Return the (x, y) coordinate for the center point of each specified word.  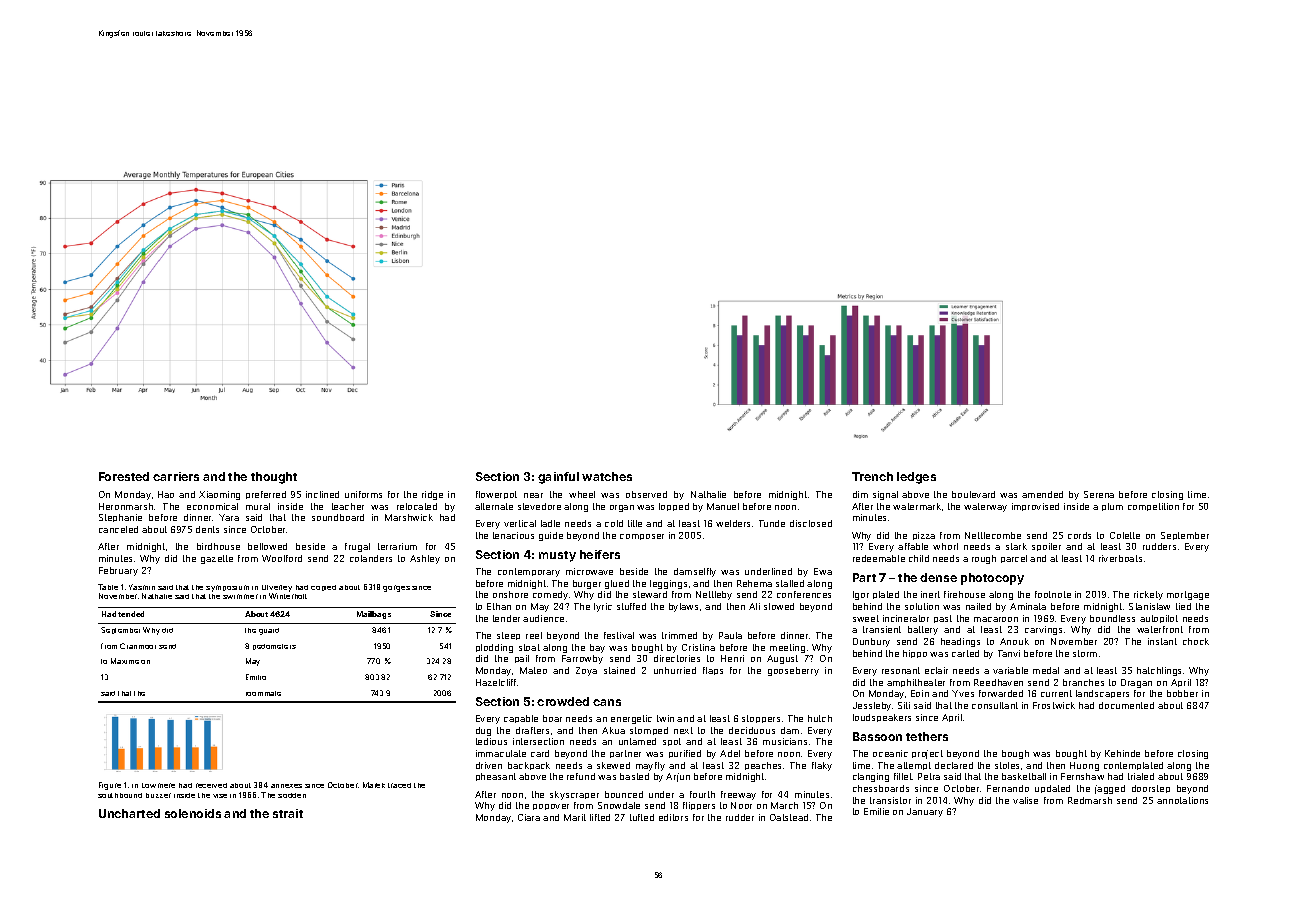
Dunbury (871, 642)
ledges (916, 478)
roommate (263, 693)
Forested (124, 476)
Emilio (256, 677)
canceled (118, 529)
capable (521, 719)
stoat (529, 647)
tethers (927, 736)
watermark (917, 506)
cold (614, 523)
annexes (286, 786)
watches (607, 476)
